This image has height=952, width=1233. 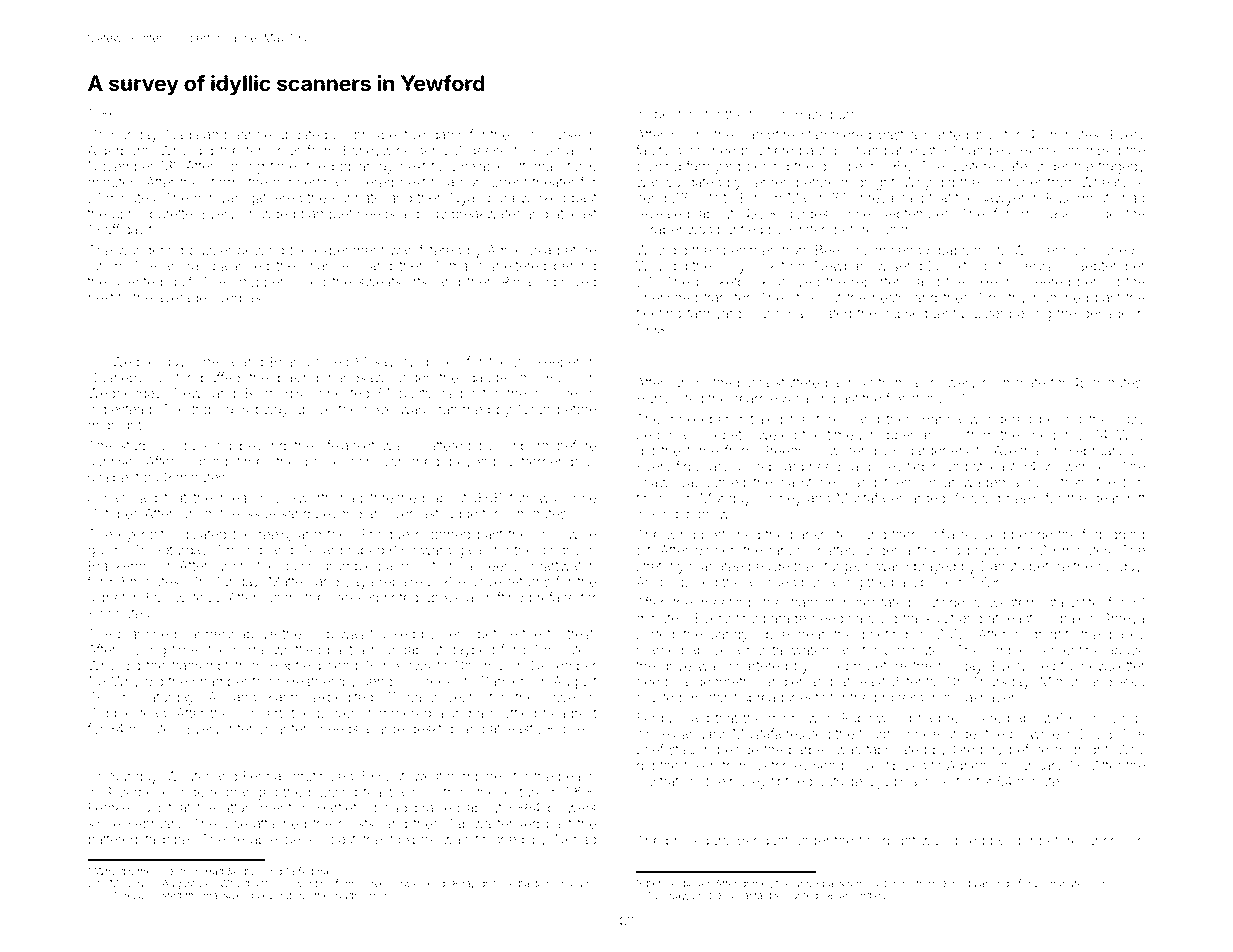 What do you see at coordinates (698, 420) in the image?
I see `innkeeper` at bounding box center [698, 420].
